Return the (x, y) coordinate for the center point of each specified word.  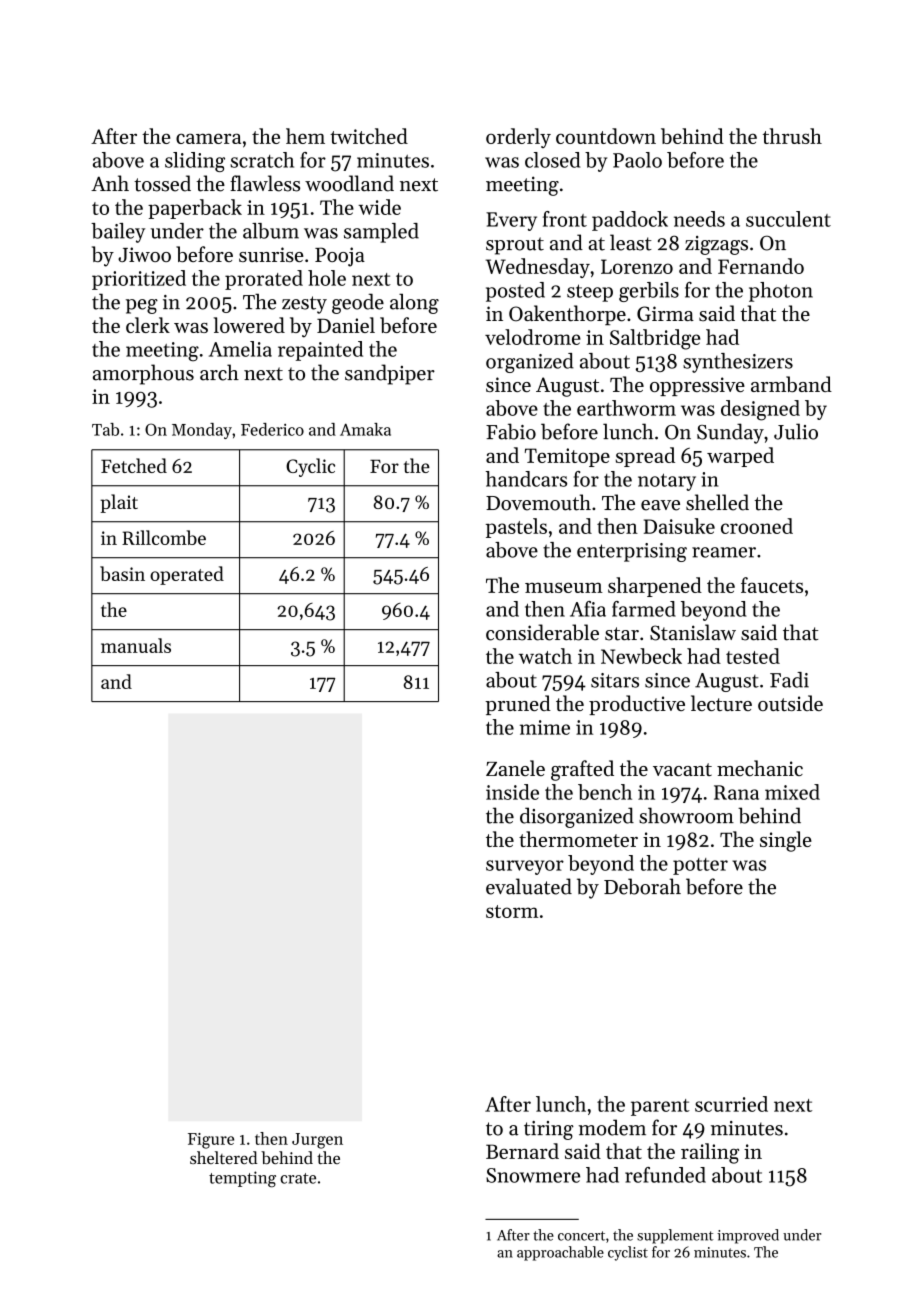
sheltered (223, 1157)
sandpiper (390, 374)
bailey (118, 233)
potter (700, 866)
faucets (772, 585)
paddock (630, 221)
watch (545, 656)
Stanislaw (693, 632)
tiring (549, 1130)
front (565, 219)
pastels (516, 528)
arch (219, 372)
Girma (665, 314)
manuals (136, 645)
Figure (211, 1141)
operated (187, 575)
